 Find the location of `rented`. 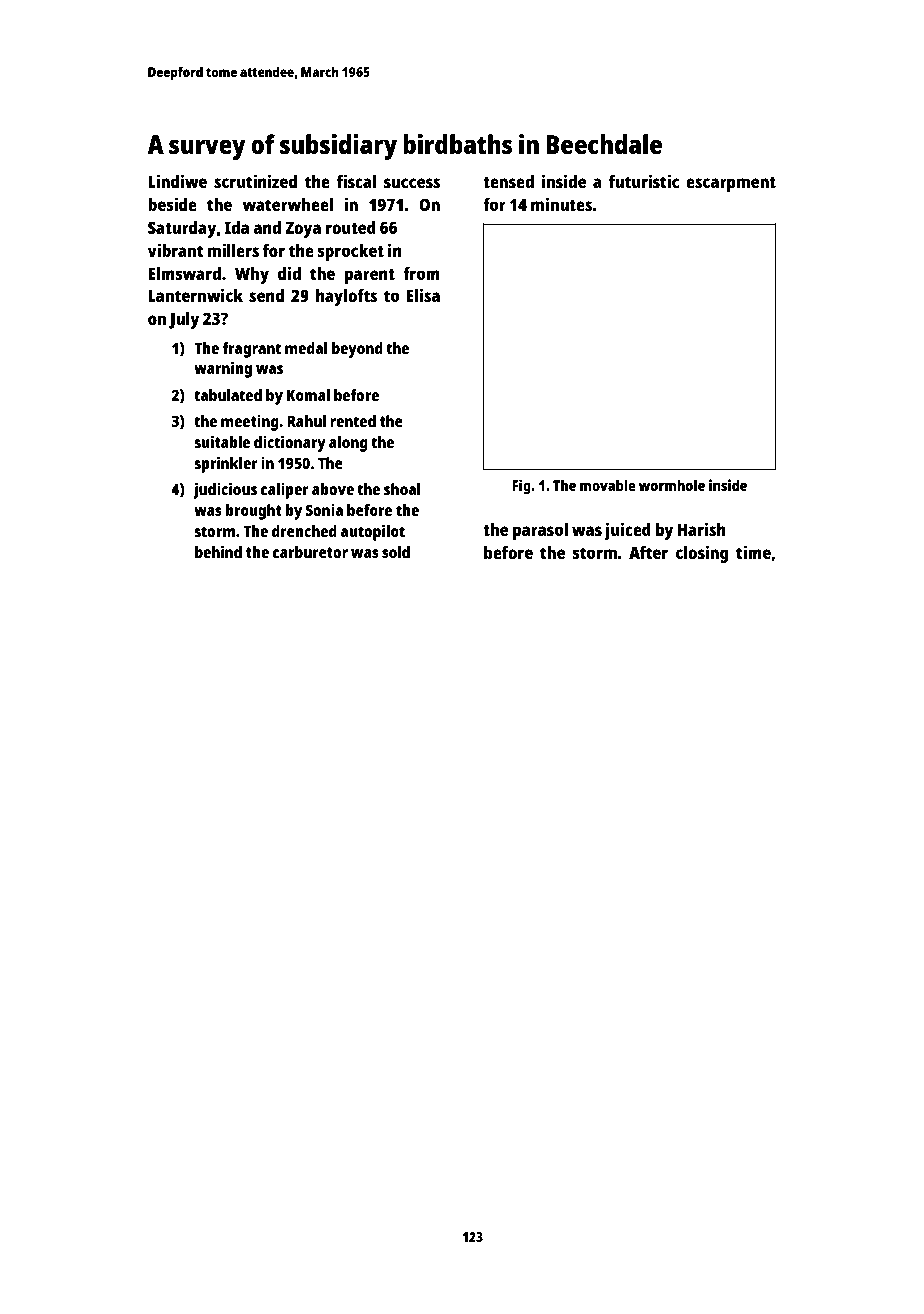

rented is located at coordinates (353, 421).
